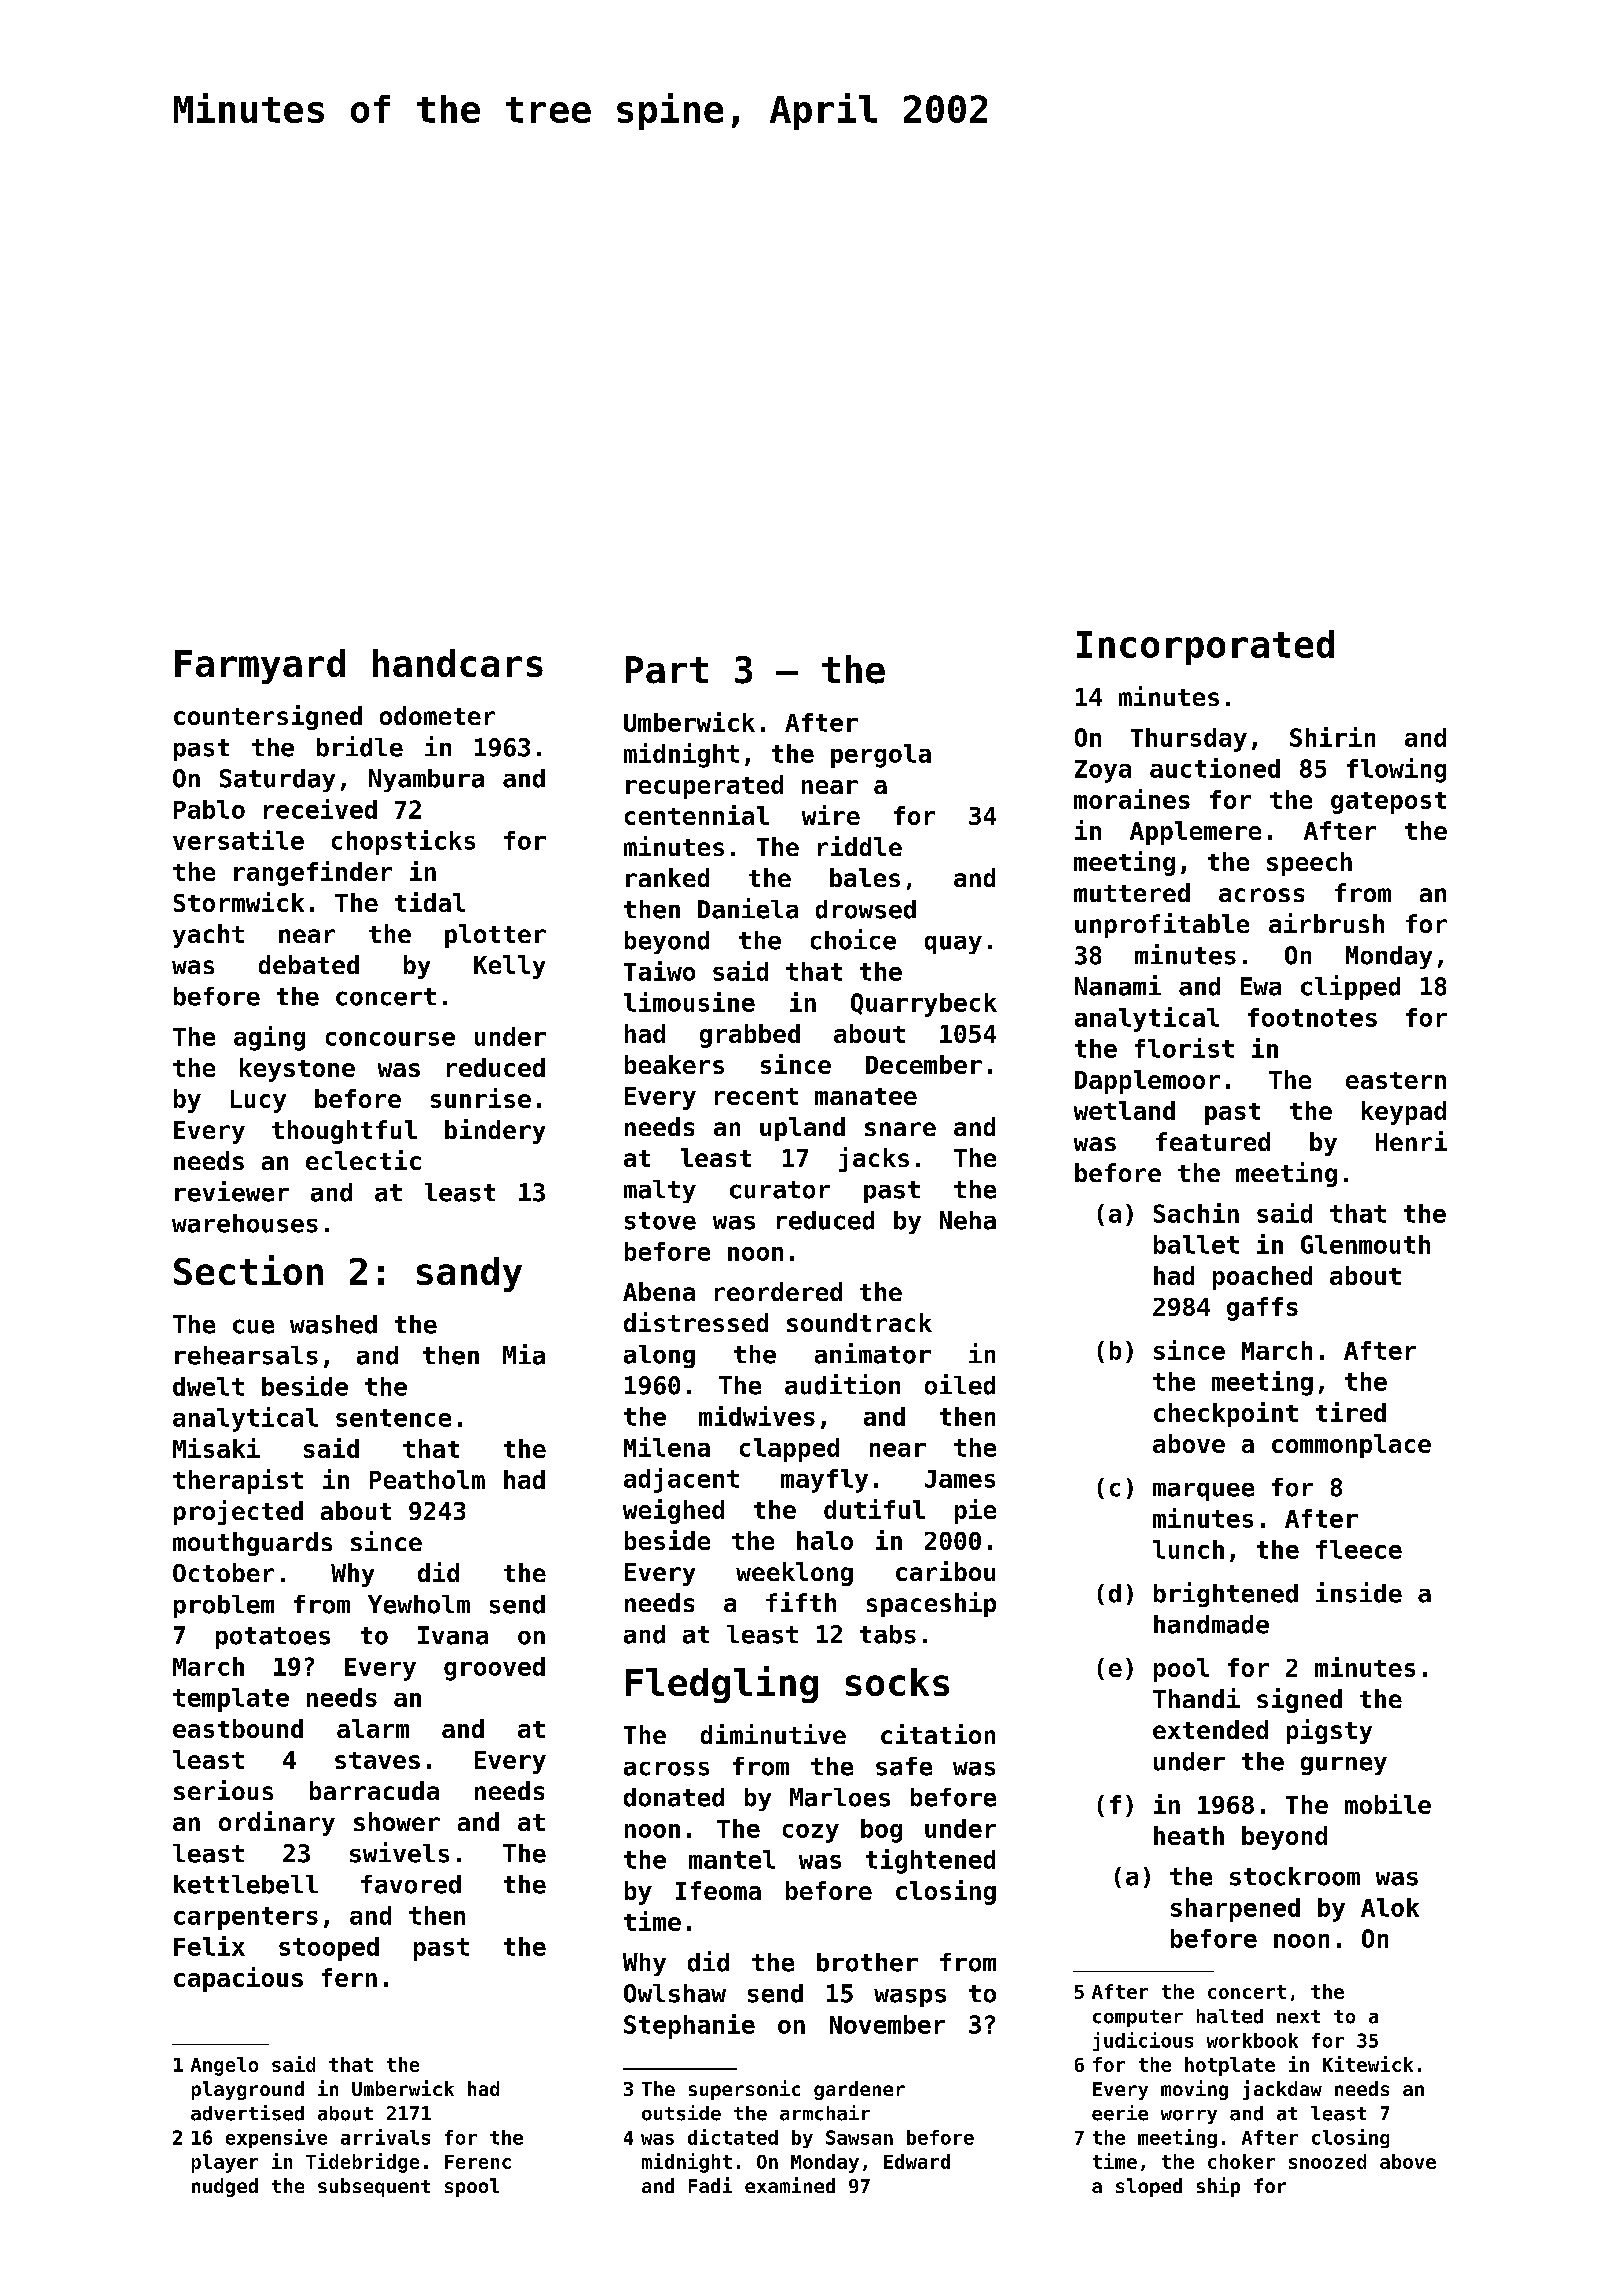 Image resolution: width=1620 pixels, height=2292 pixels. What do you see at coordinates (1327, 2161) in the image?
I see `snoozed` at bounding box center [1327, 2161].
